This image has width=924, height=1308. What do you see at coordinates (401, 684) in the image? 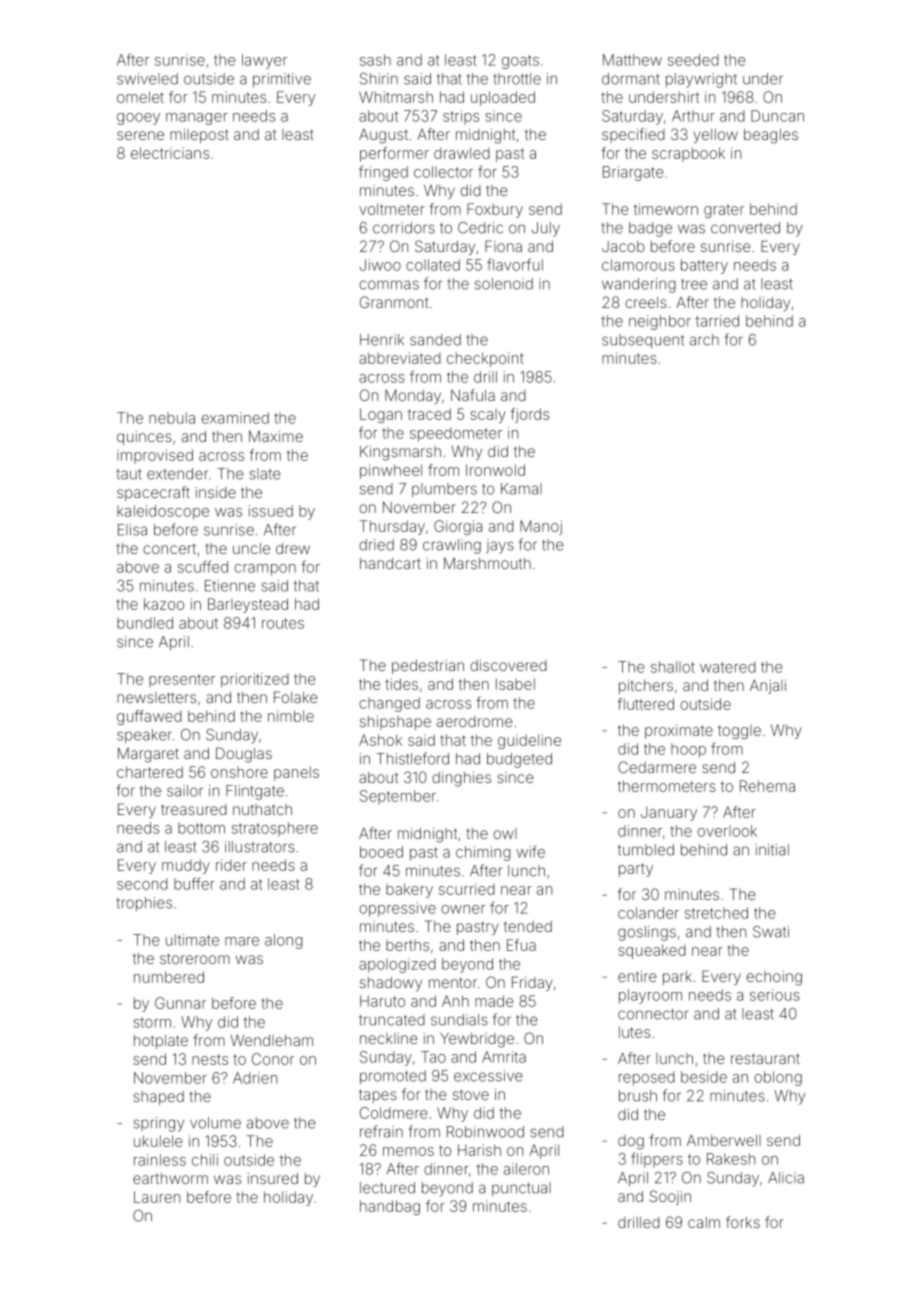
I see `tides` at bounding box center [401, 684].
